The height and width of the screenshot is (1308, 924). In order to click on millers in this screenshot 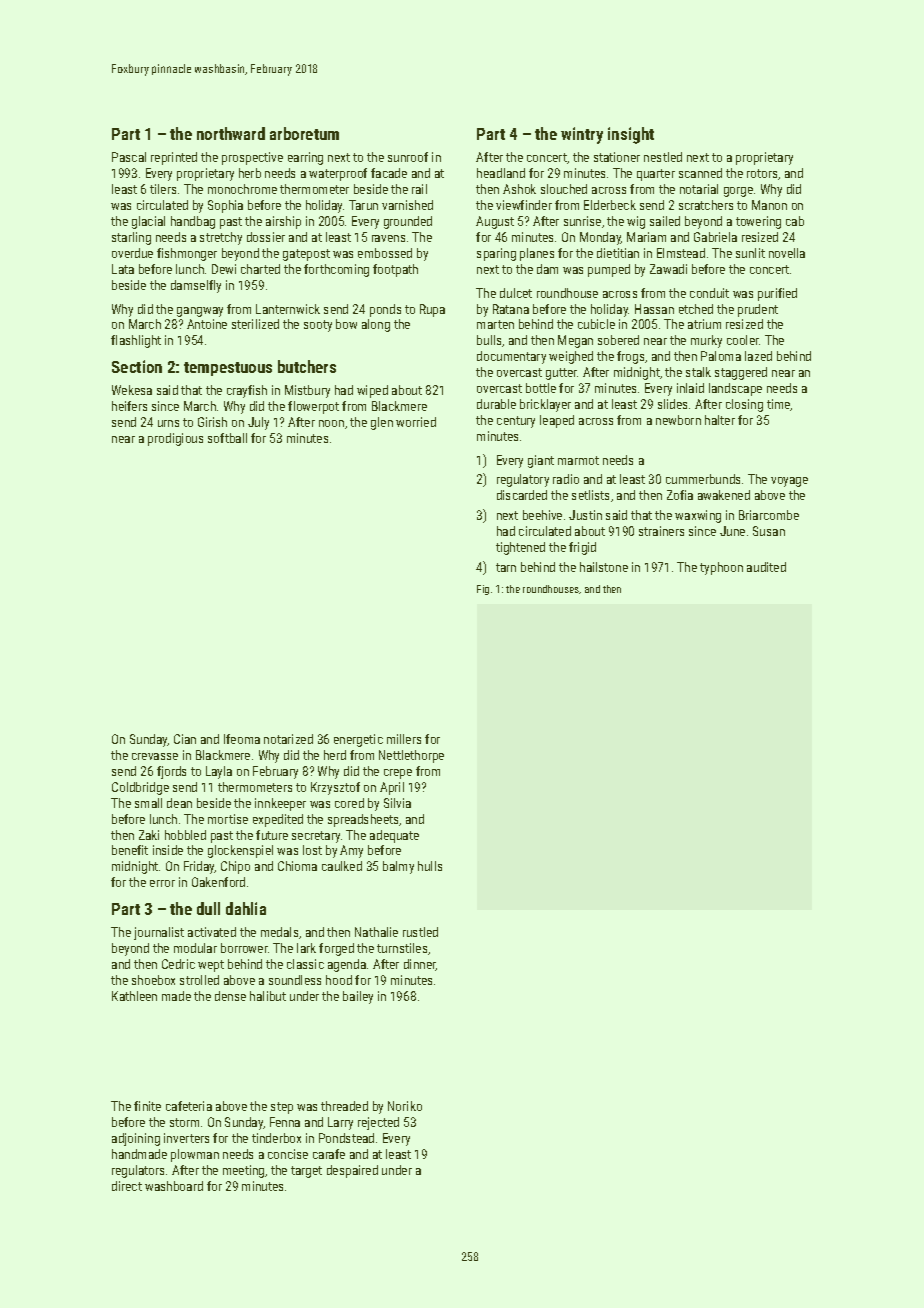, I will do `click(404, 739)`.
